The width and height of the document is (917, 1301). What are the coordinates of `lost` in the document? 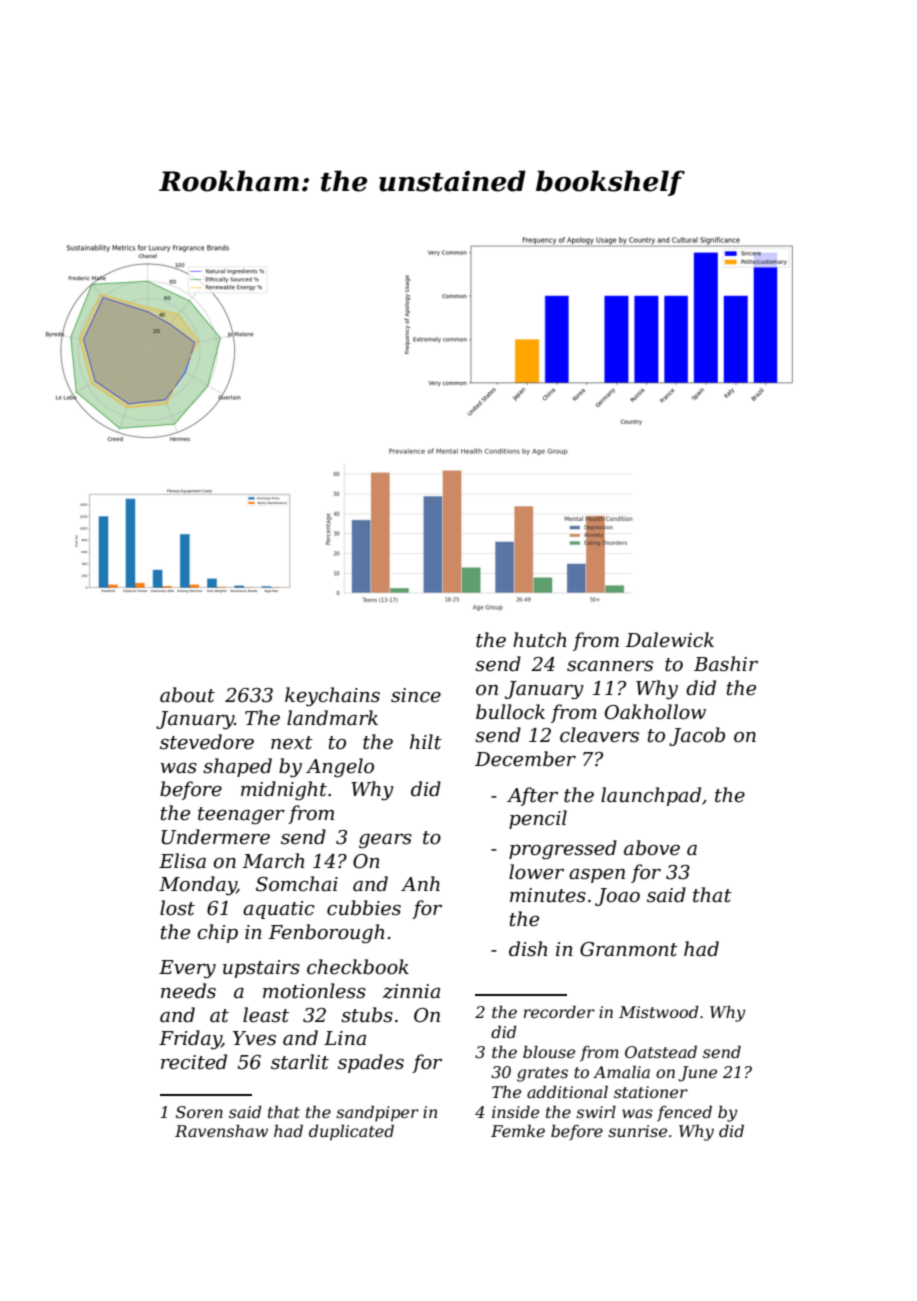 It's located at (177, 908).
